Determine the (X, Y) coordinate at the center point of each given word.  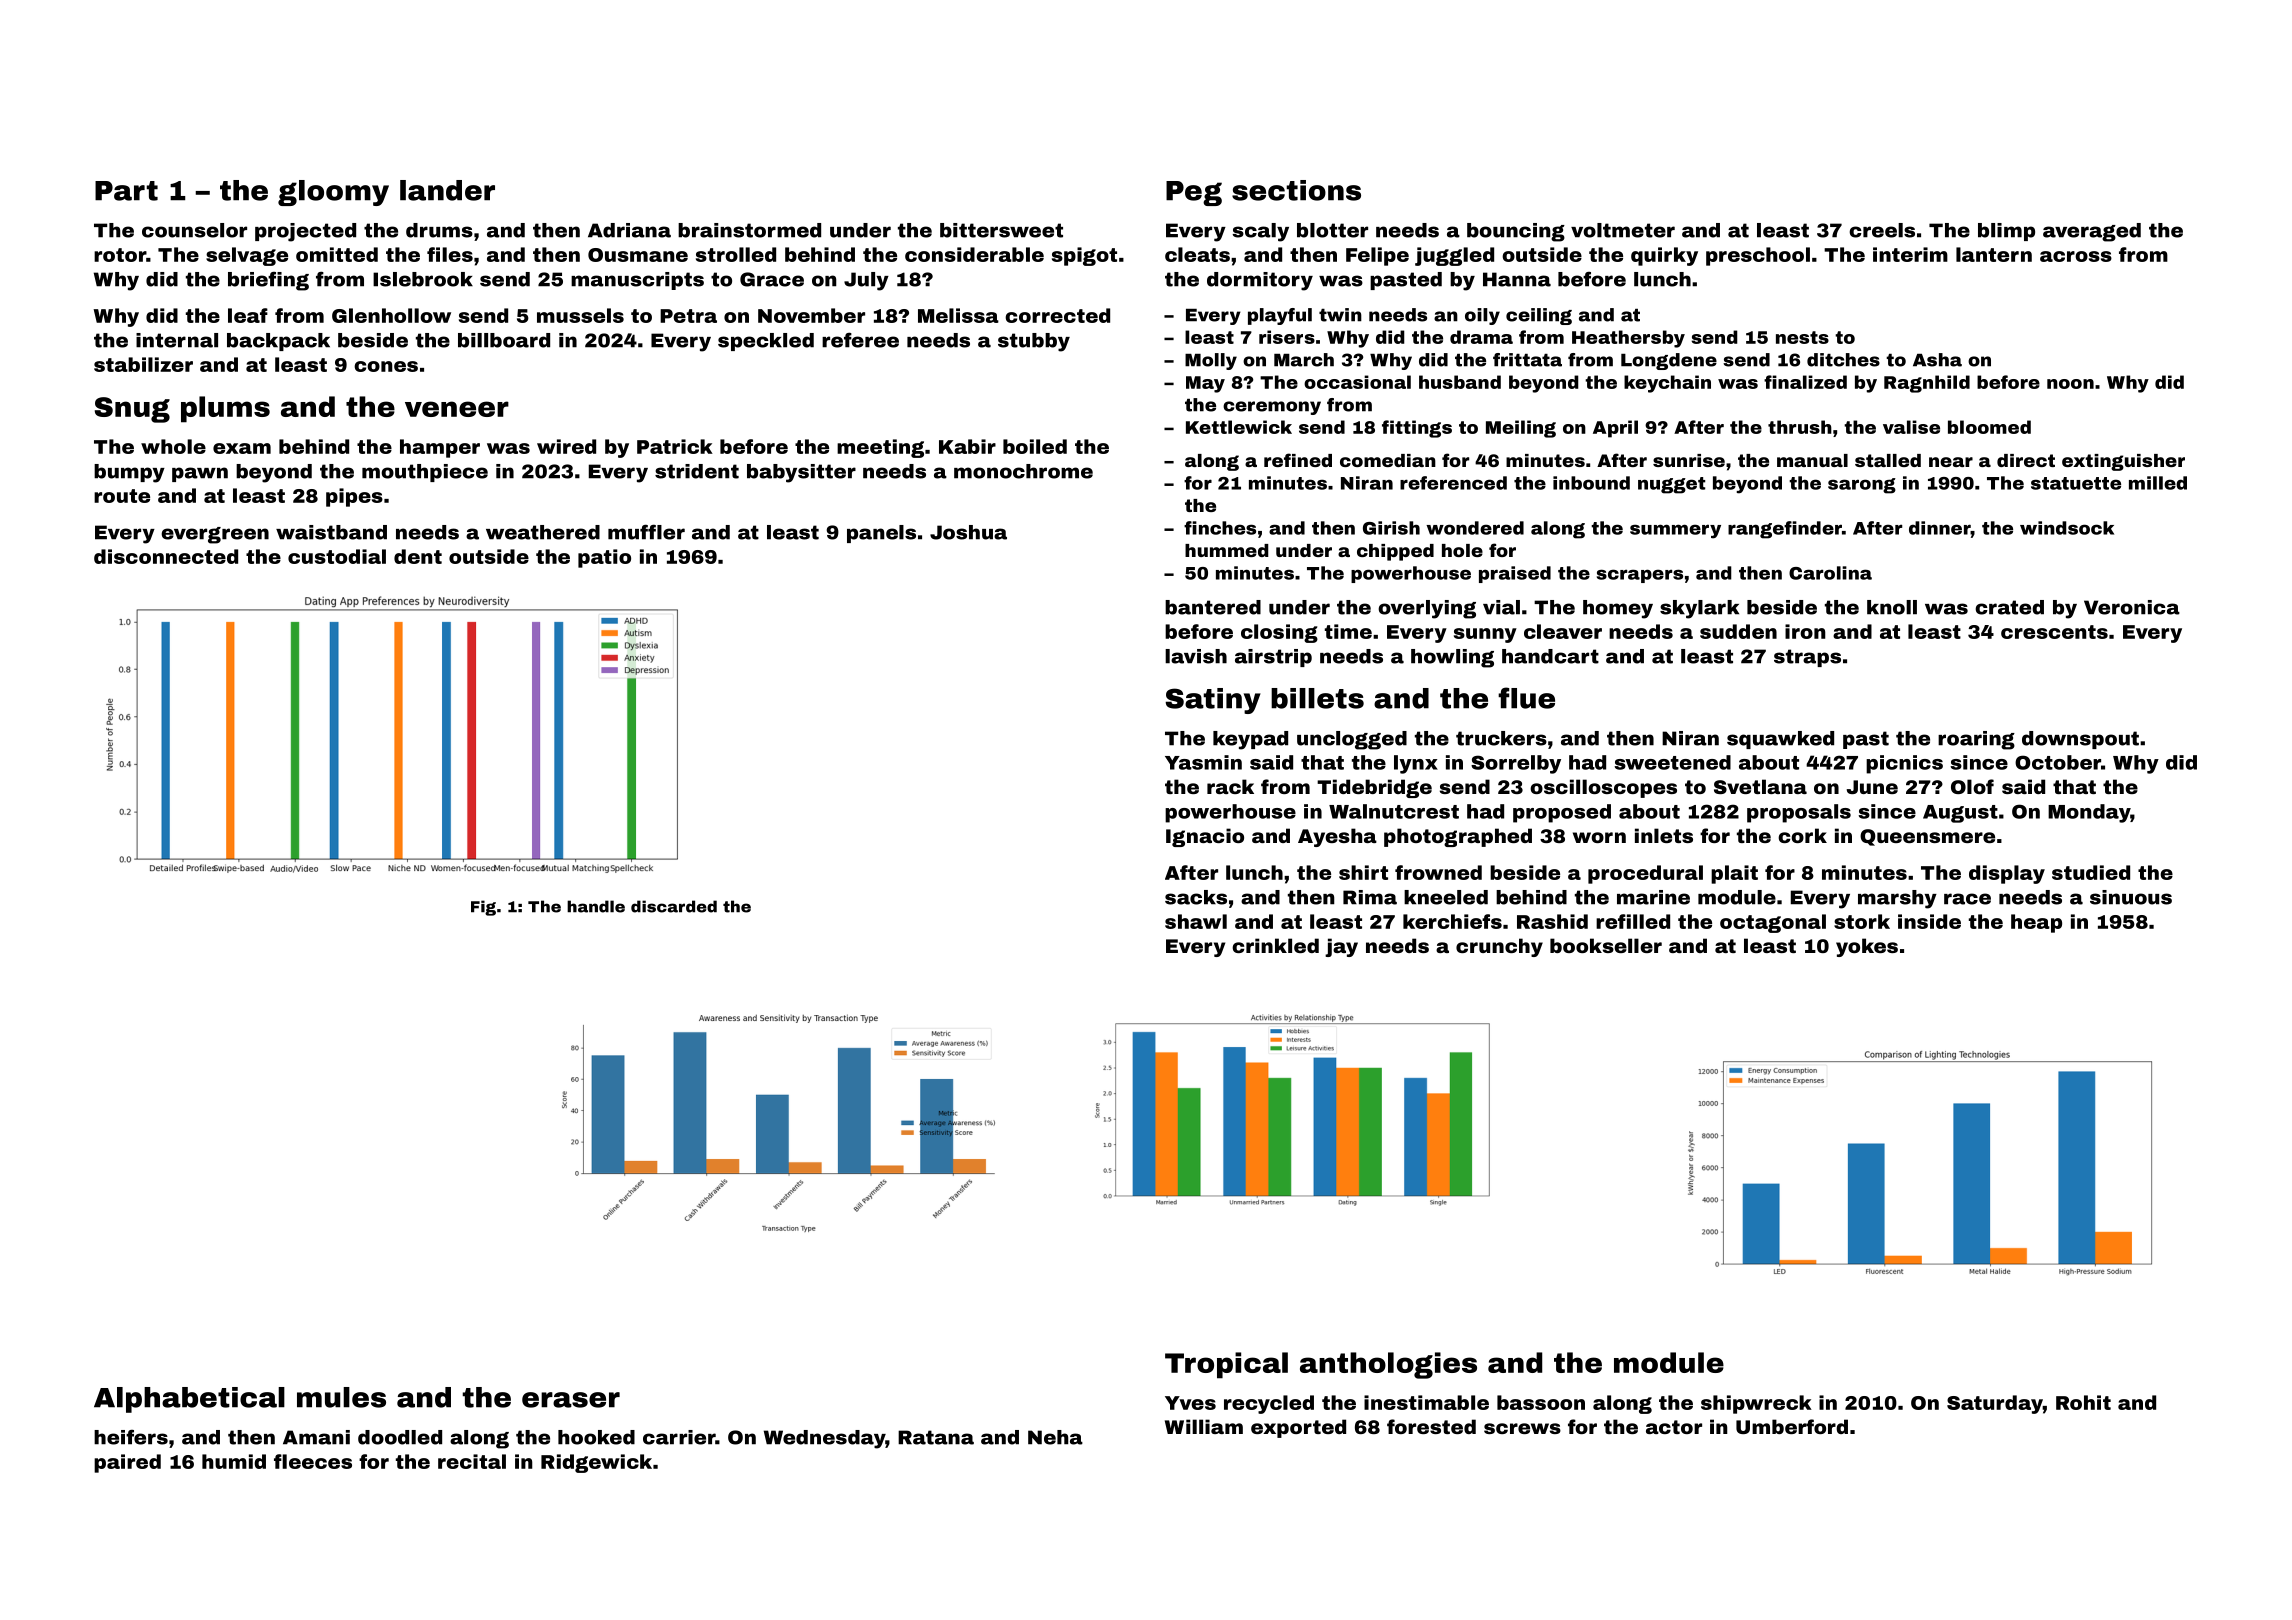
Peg (1194, 193)
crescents (2054, 632)
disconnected (166, 556)
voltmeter (1623, 230)
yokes (1867, 947)
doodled (400, 1437)
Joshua (968, 532)
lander (447, 190)
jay (1341, 947)
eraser (571, 1400)
